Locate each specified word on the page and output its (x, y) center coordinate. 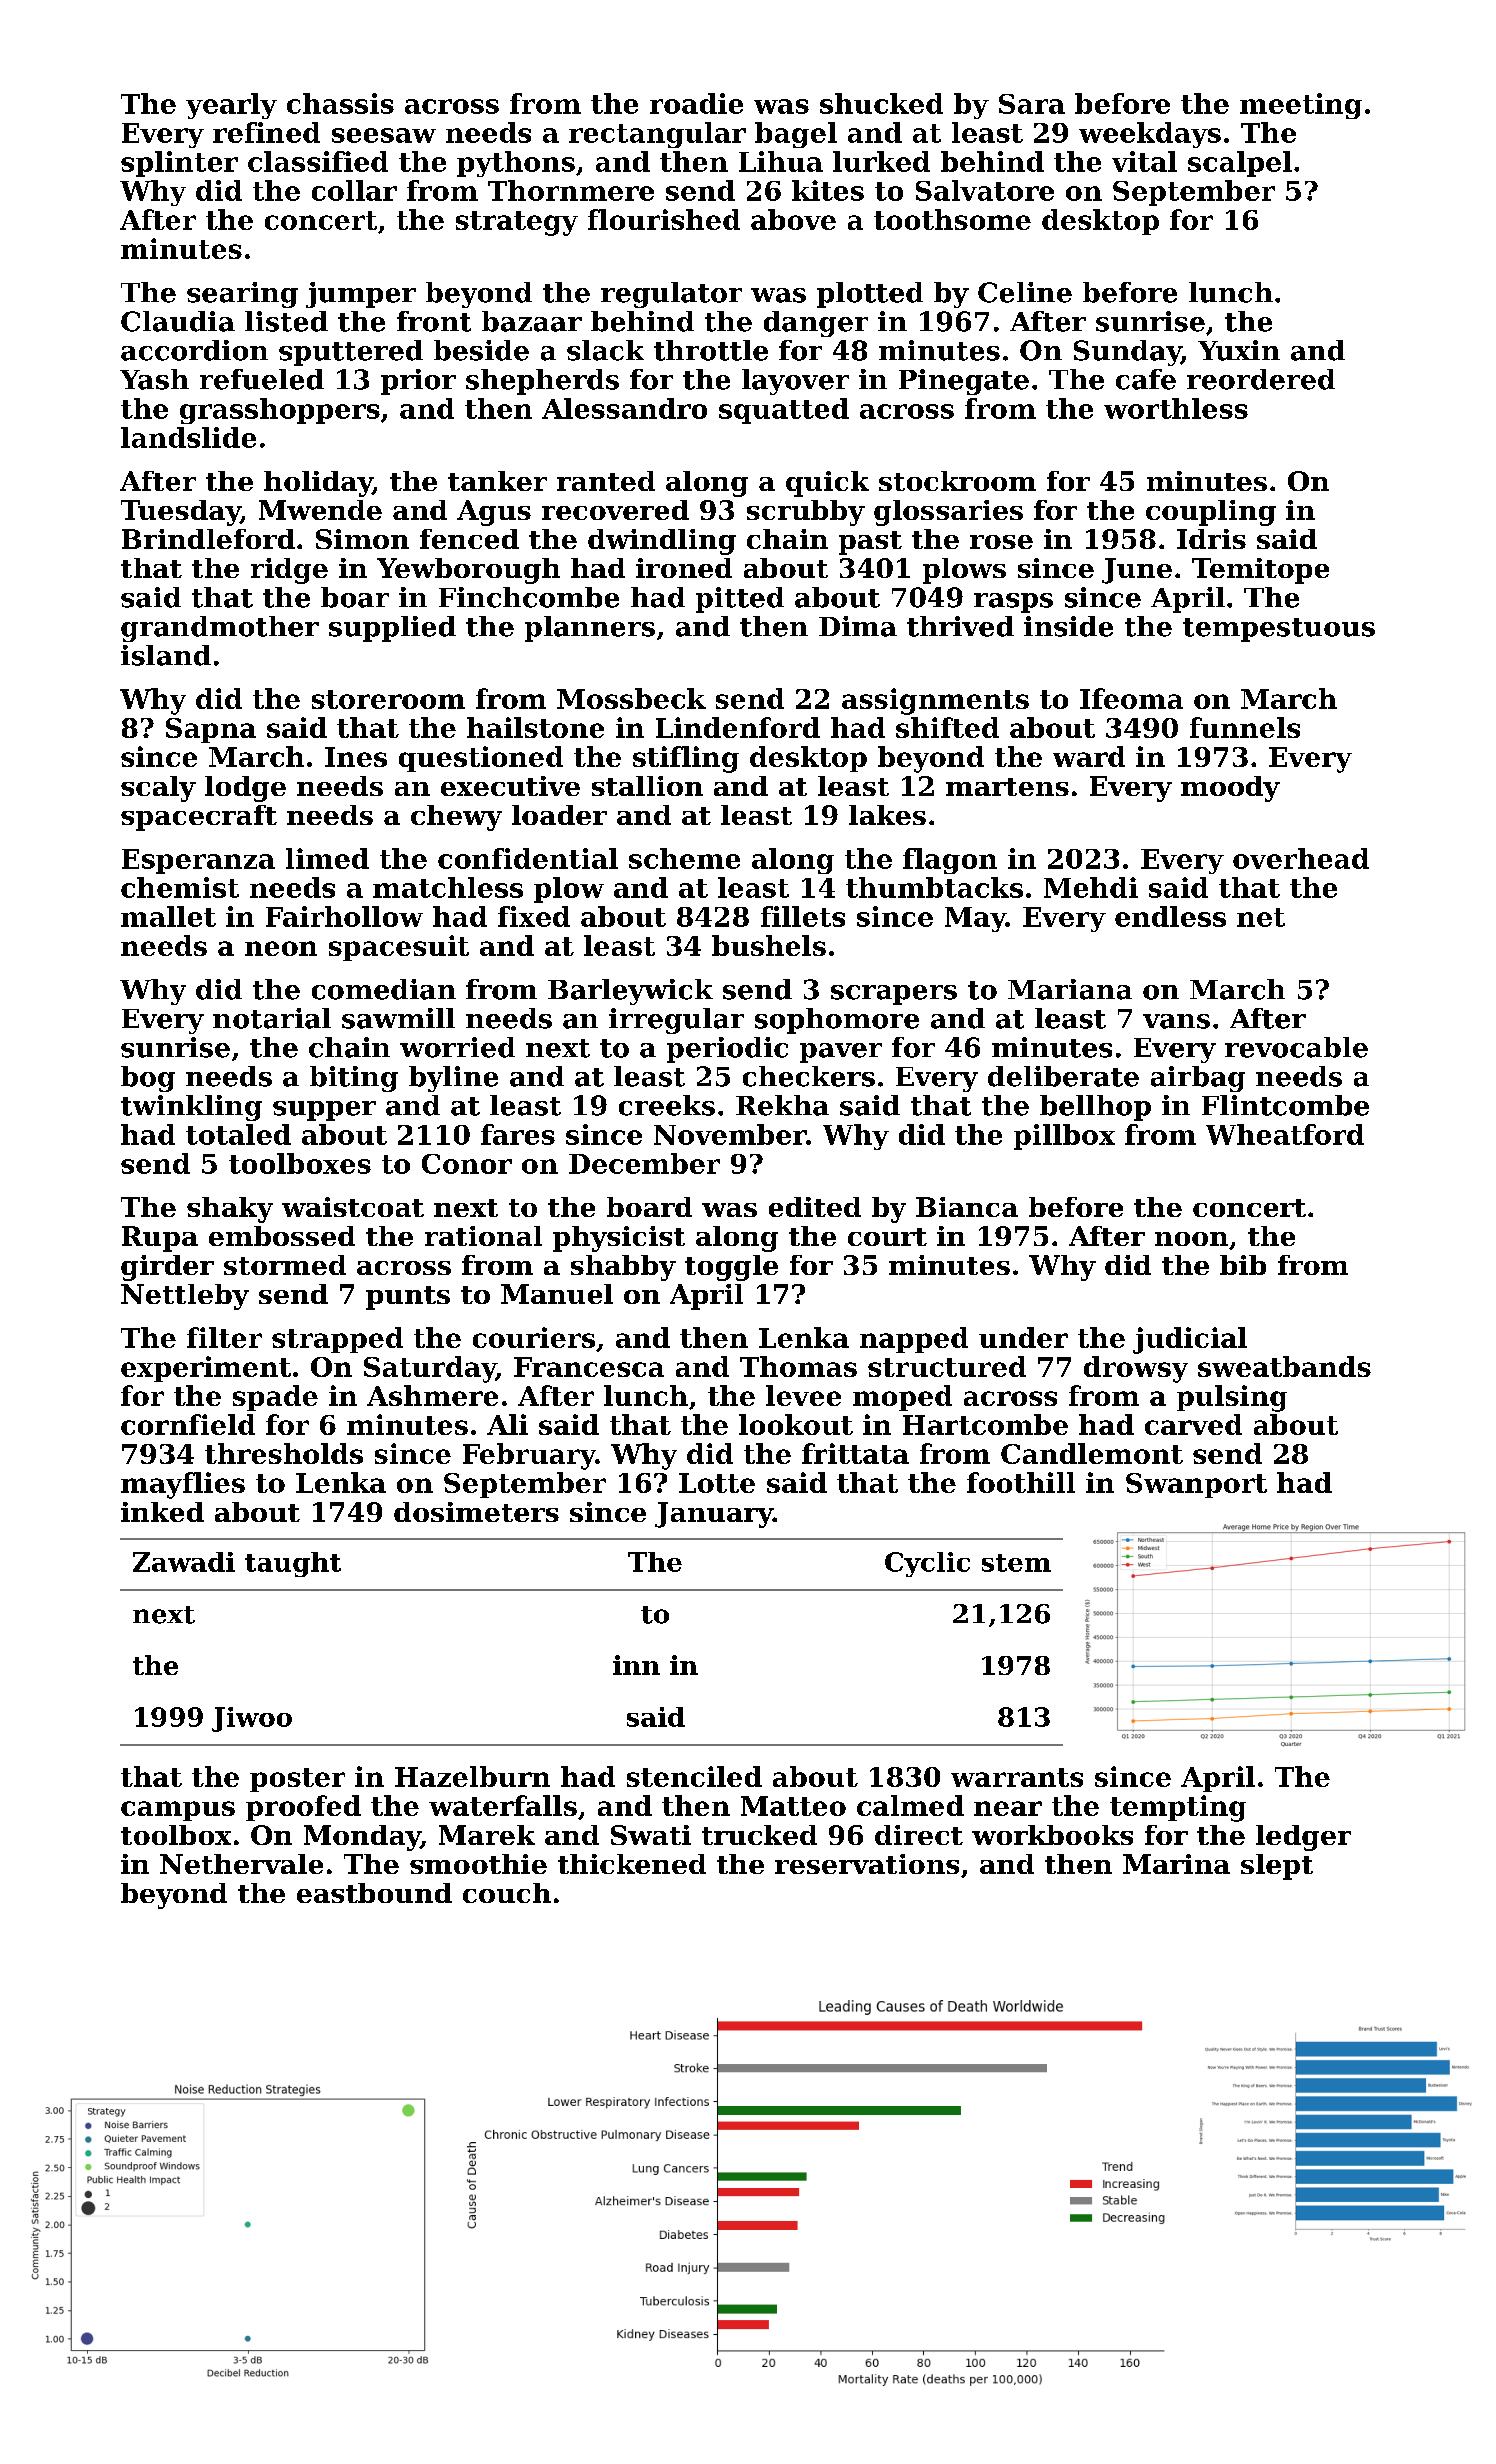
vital (1144, 161)
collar (354, 190)
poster (297, 1780)
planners (590, 629)
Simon (362, 539)
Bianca (967, 1207)
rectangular (657, 135)
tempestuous (1279, 630)
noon (1191, 1239)
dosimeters (476, 1512)
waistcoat (353, 1207)
